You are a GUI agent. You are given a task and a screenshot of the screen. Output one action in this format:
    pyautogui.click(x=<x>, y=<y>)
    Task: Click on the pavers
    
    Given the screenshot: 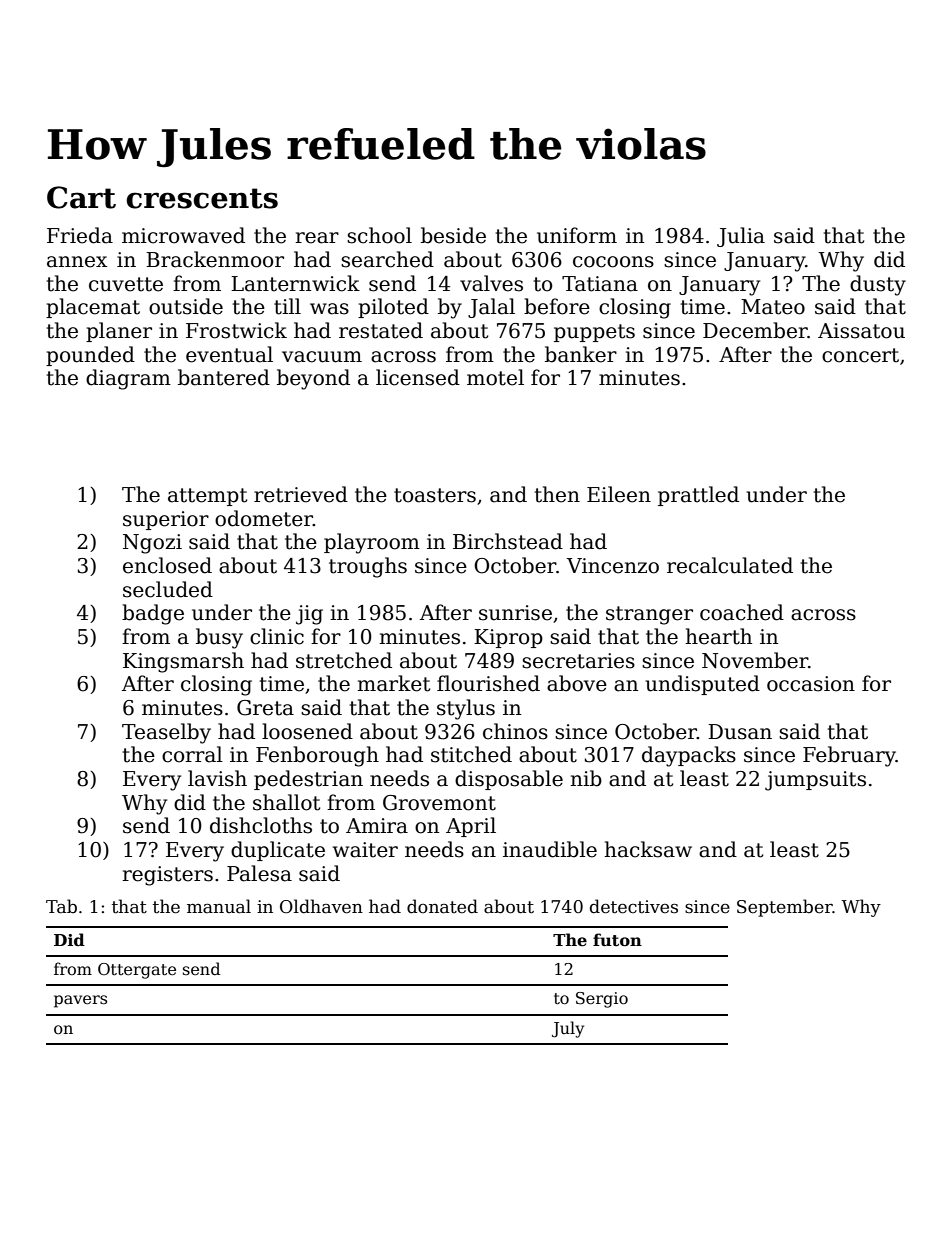 What is the action you would take?
    pyautogui.click(x=80, y=1001)
